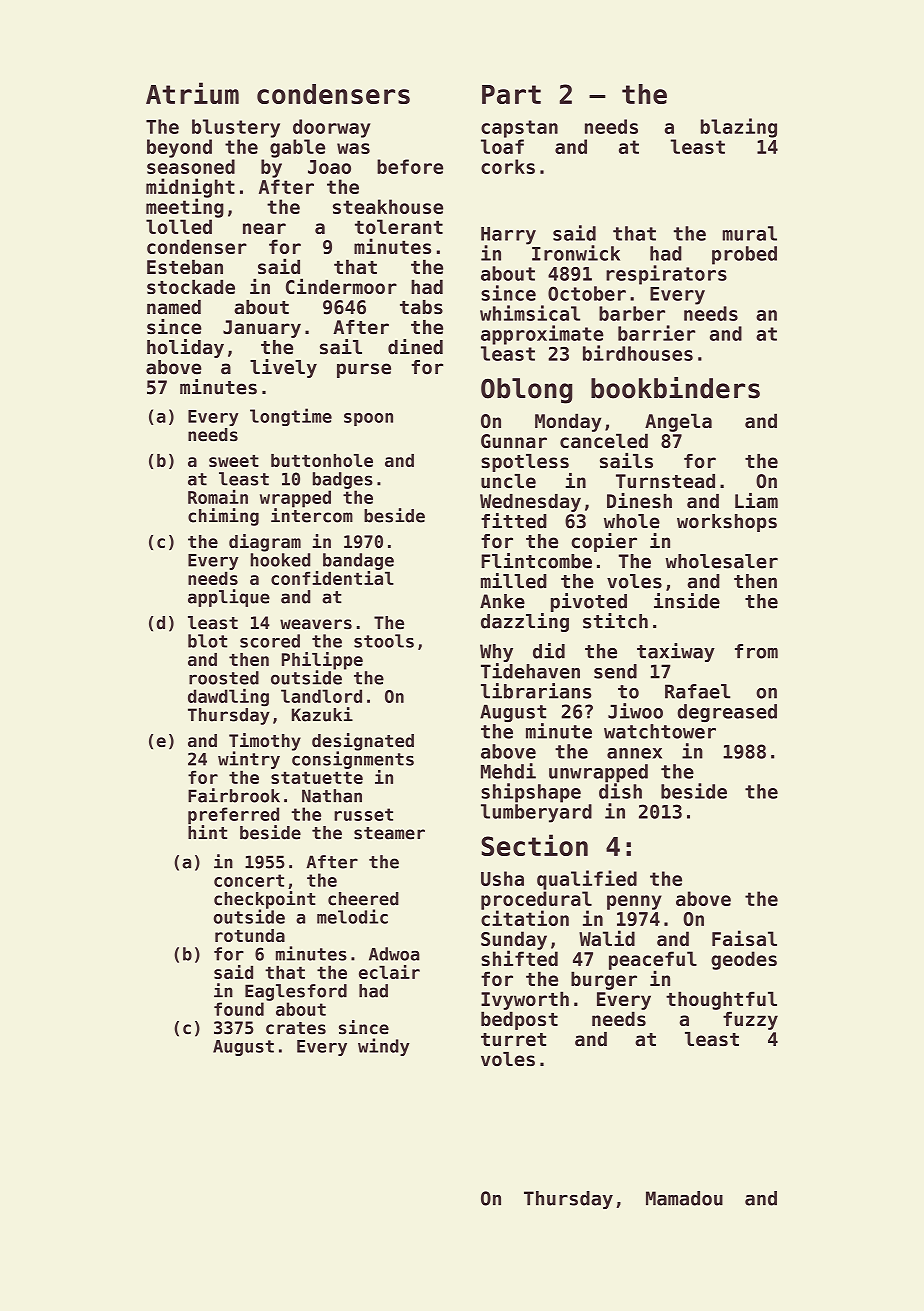  Describe the element at coordinates (568, 422) in the document. I see `Monday` at that location.
